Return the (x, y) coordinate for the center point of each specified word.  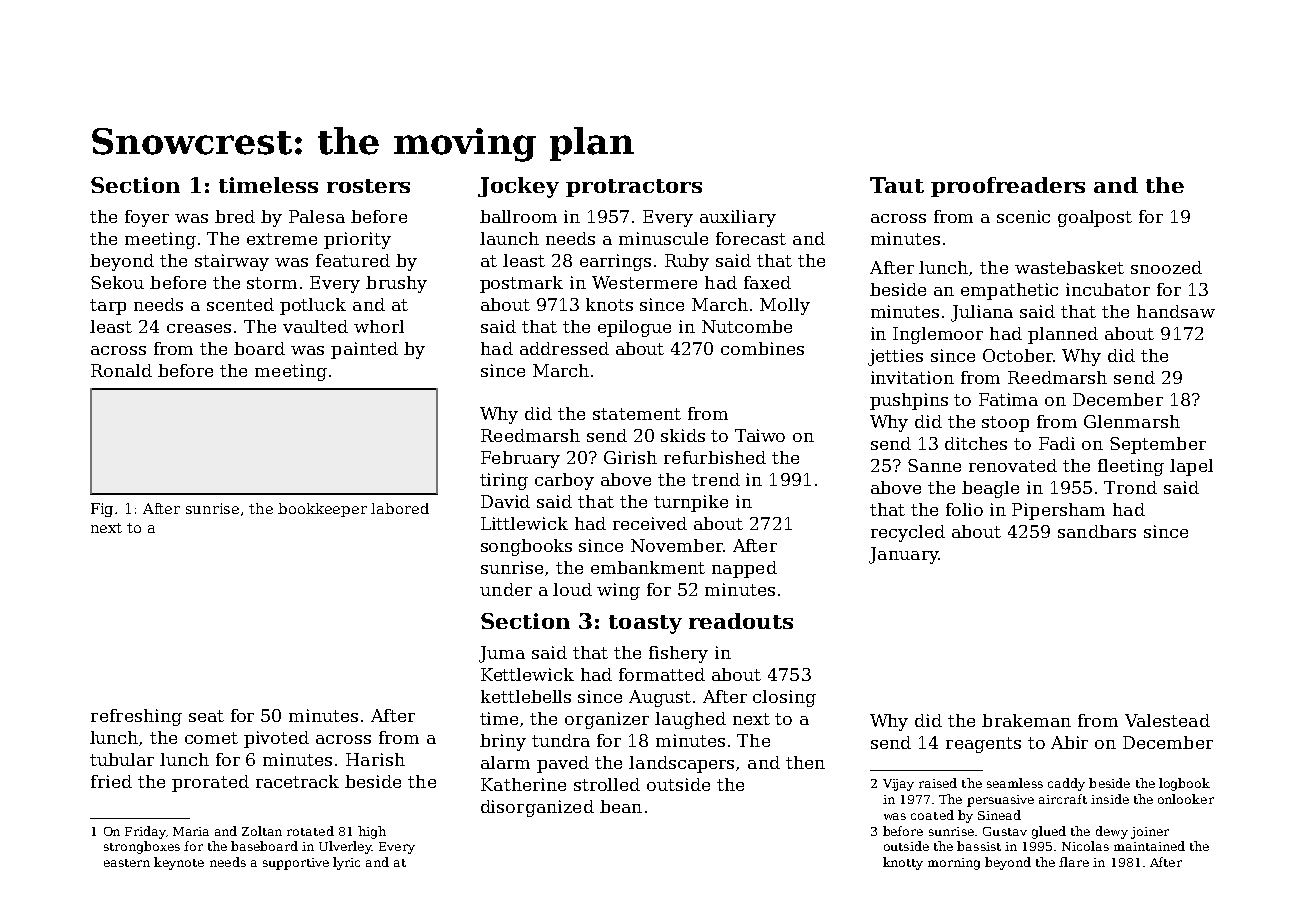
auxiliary (738, 218)
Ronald (121, 370)
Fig (102, 510)
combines (762, 348)
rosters (368, 186)
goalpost (1095, 218)
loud (572, 589)
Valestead (1167, 720)
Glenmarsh (1132, 421)
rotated (310, 831)
